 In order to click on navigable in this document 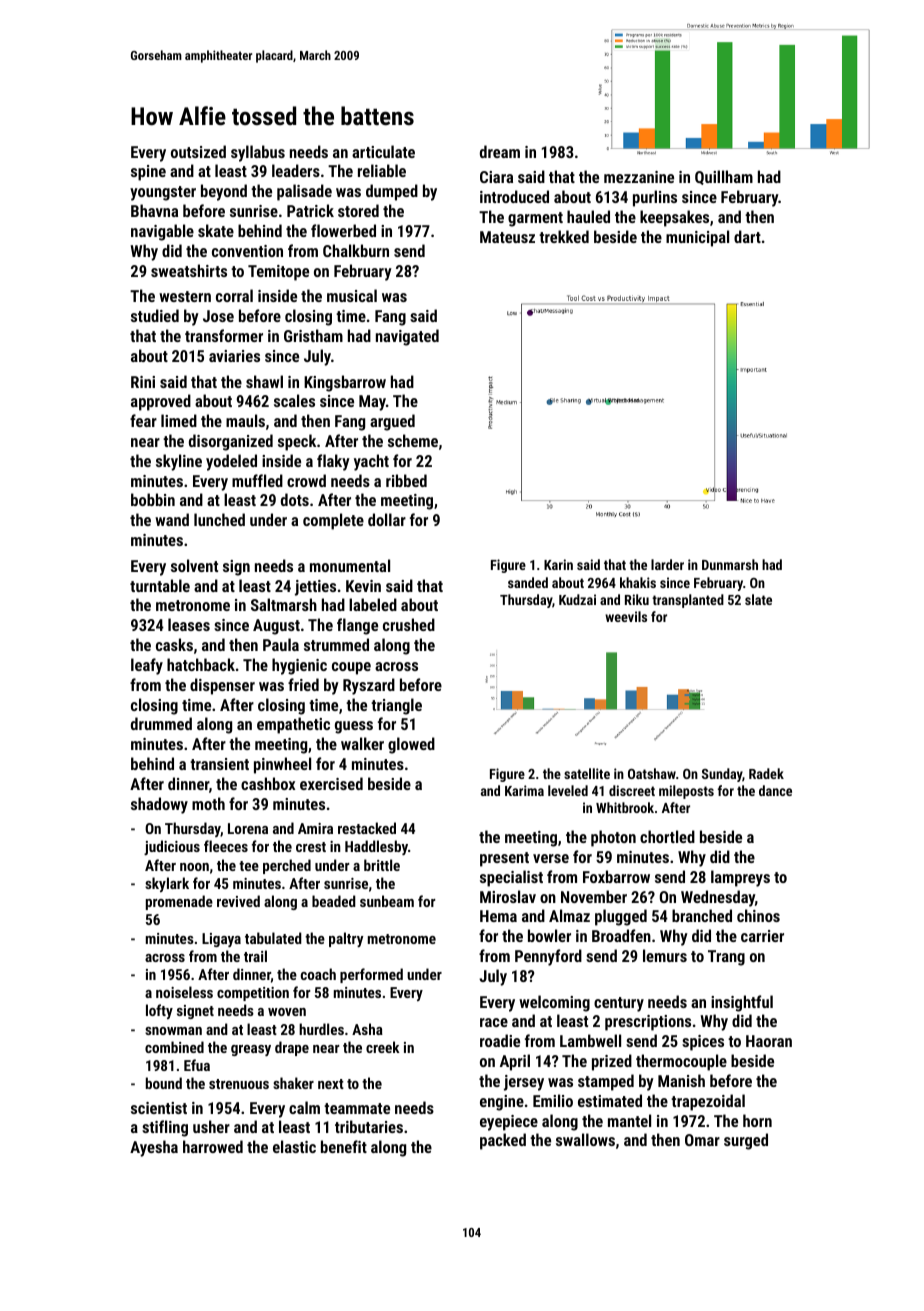, I will do `click(162, 232)`.
